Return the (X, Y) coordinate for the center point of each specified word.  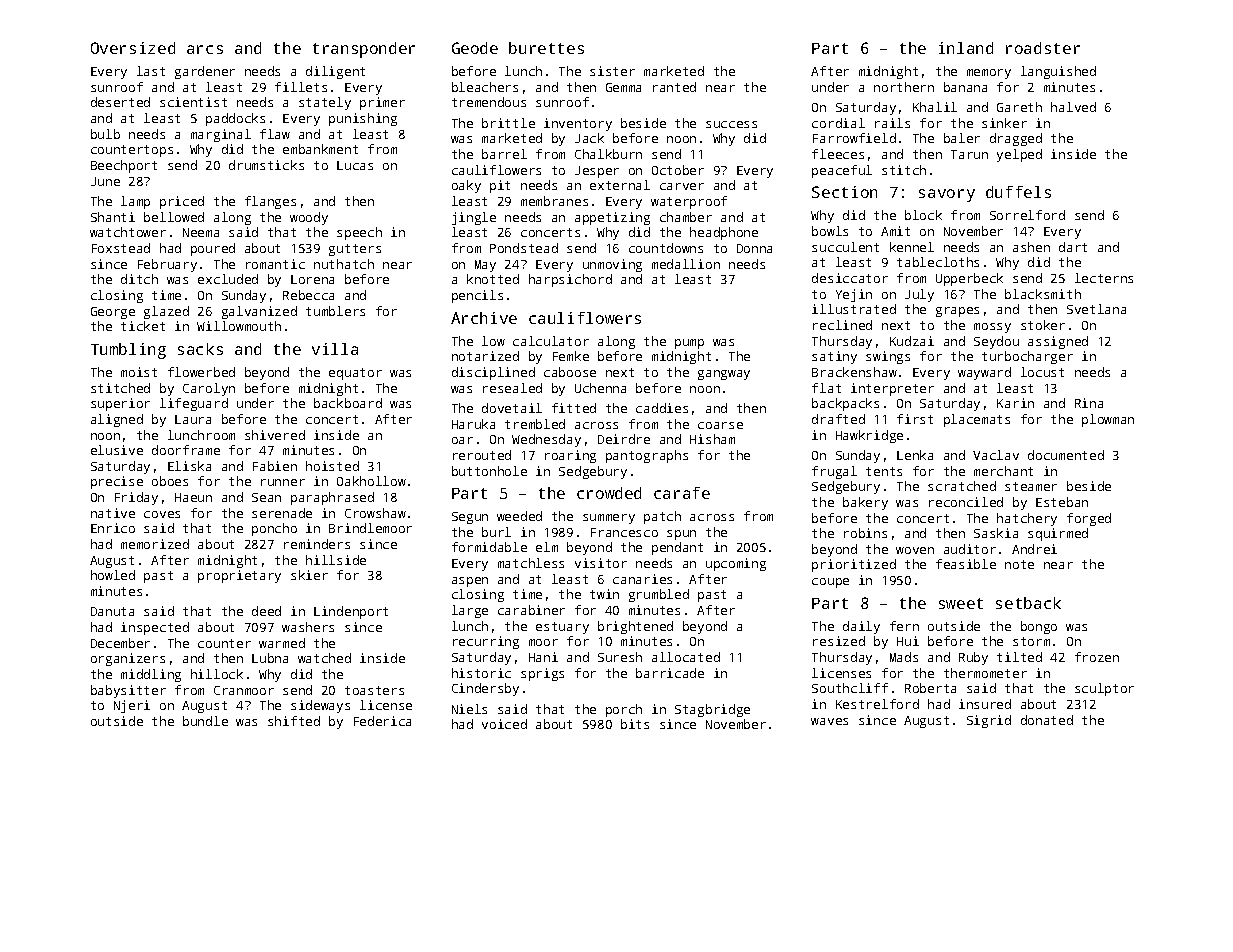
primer (382, 103)
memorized (155, 544)
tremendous (489, 102)
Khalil (935, 107)
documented (1066, 455)
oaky (466, 186)
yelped (1019, 155)
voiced (504, 724)
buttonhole (489, 471)
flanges (270, 202)
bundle (205, 721)
